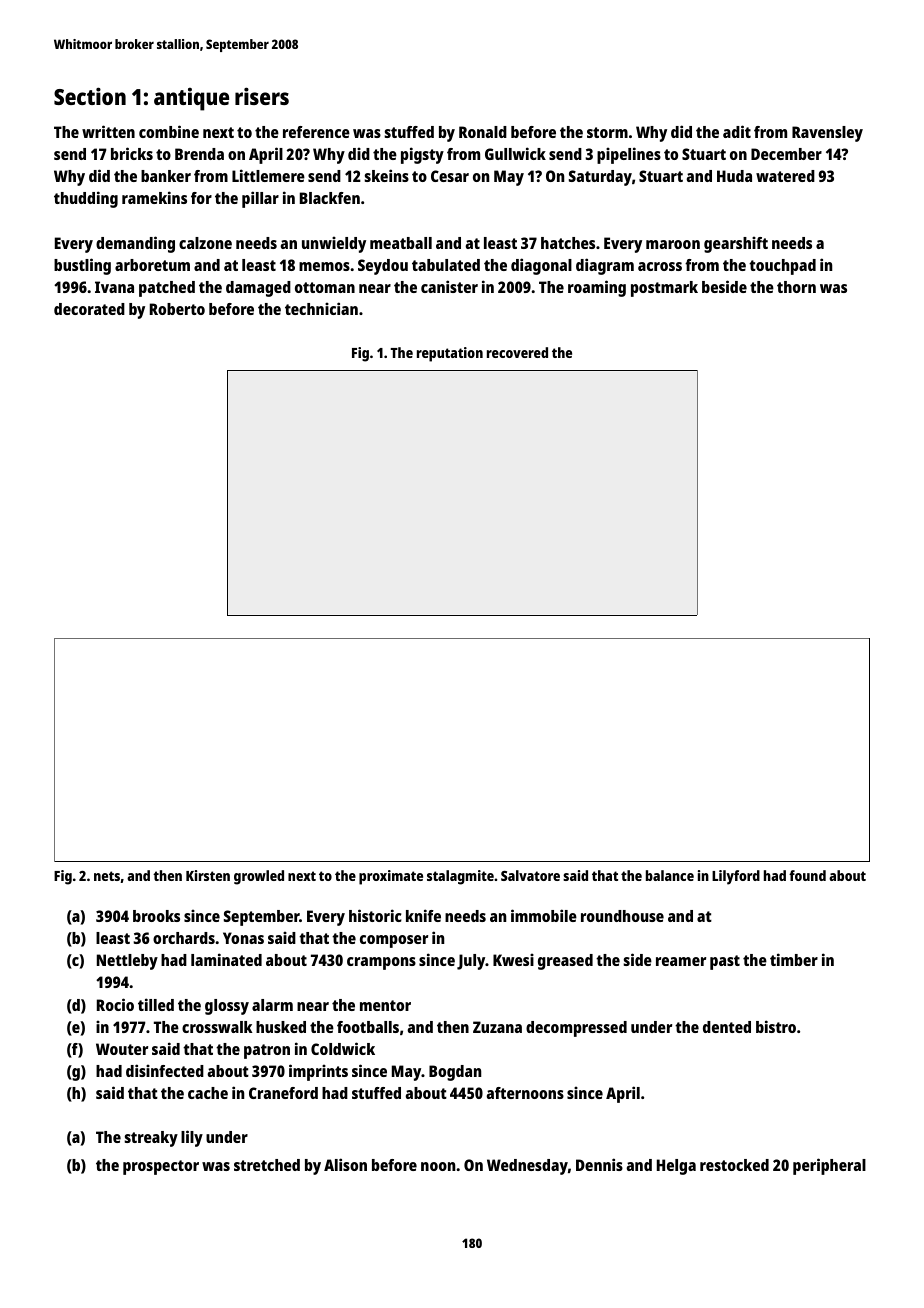 Image resolution: width=924 pixels, height=1308 pixels. I want to click on Ronald, so click(483, 132).
